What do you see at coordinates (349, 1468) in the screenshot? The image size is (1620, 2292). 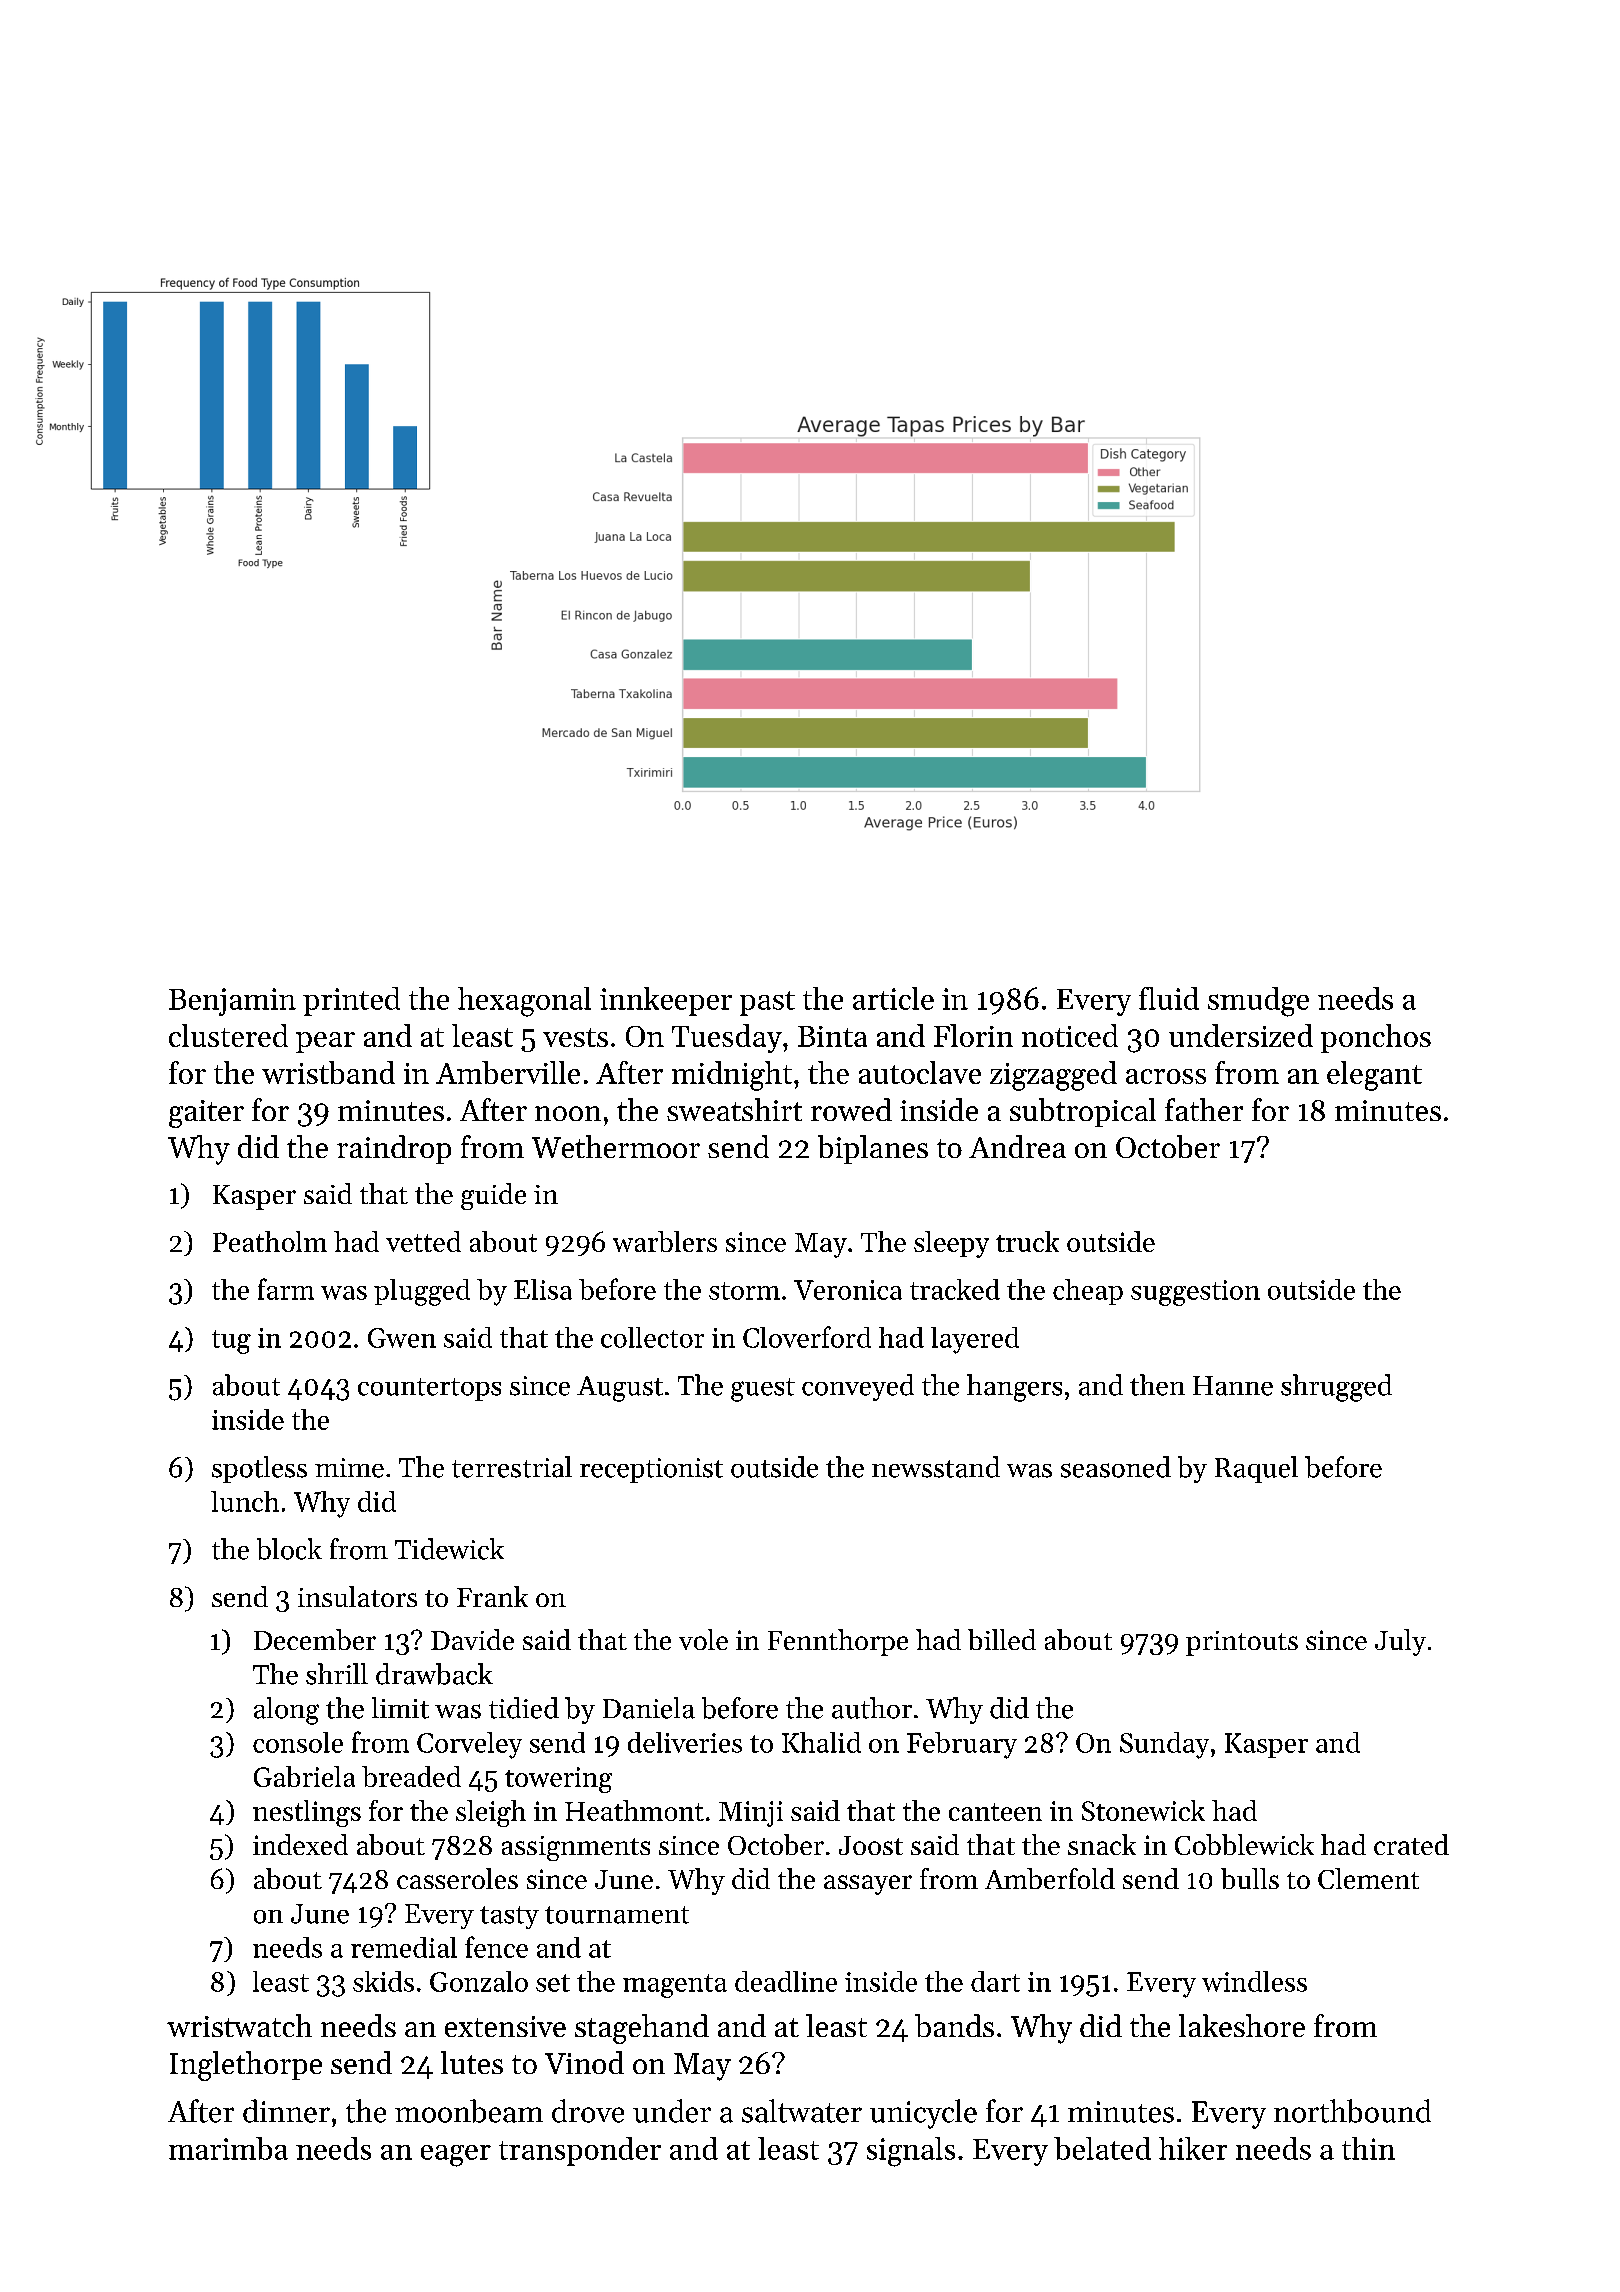 I see `mime` at bounding box center [349, 1468].
